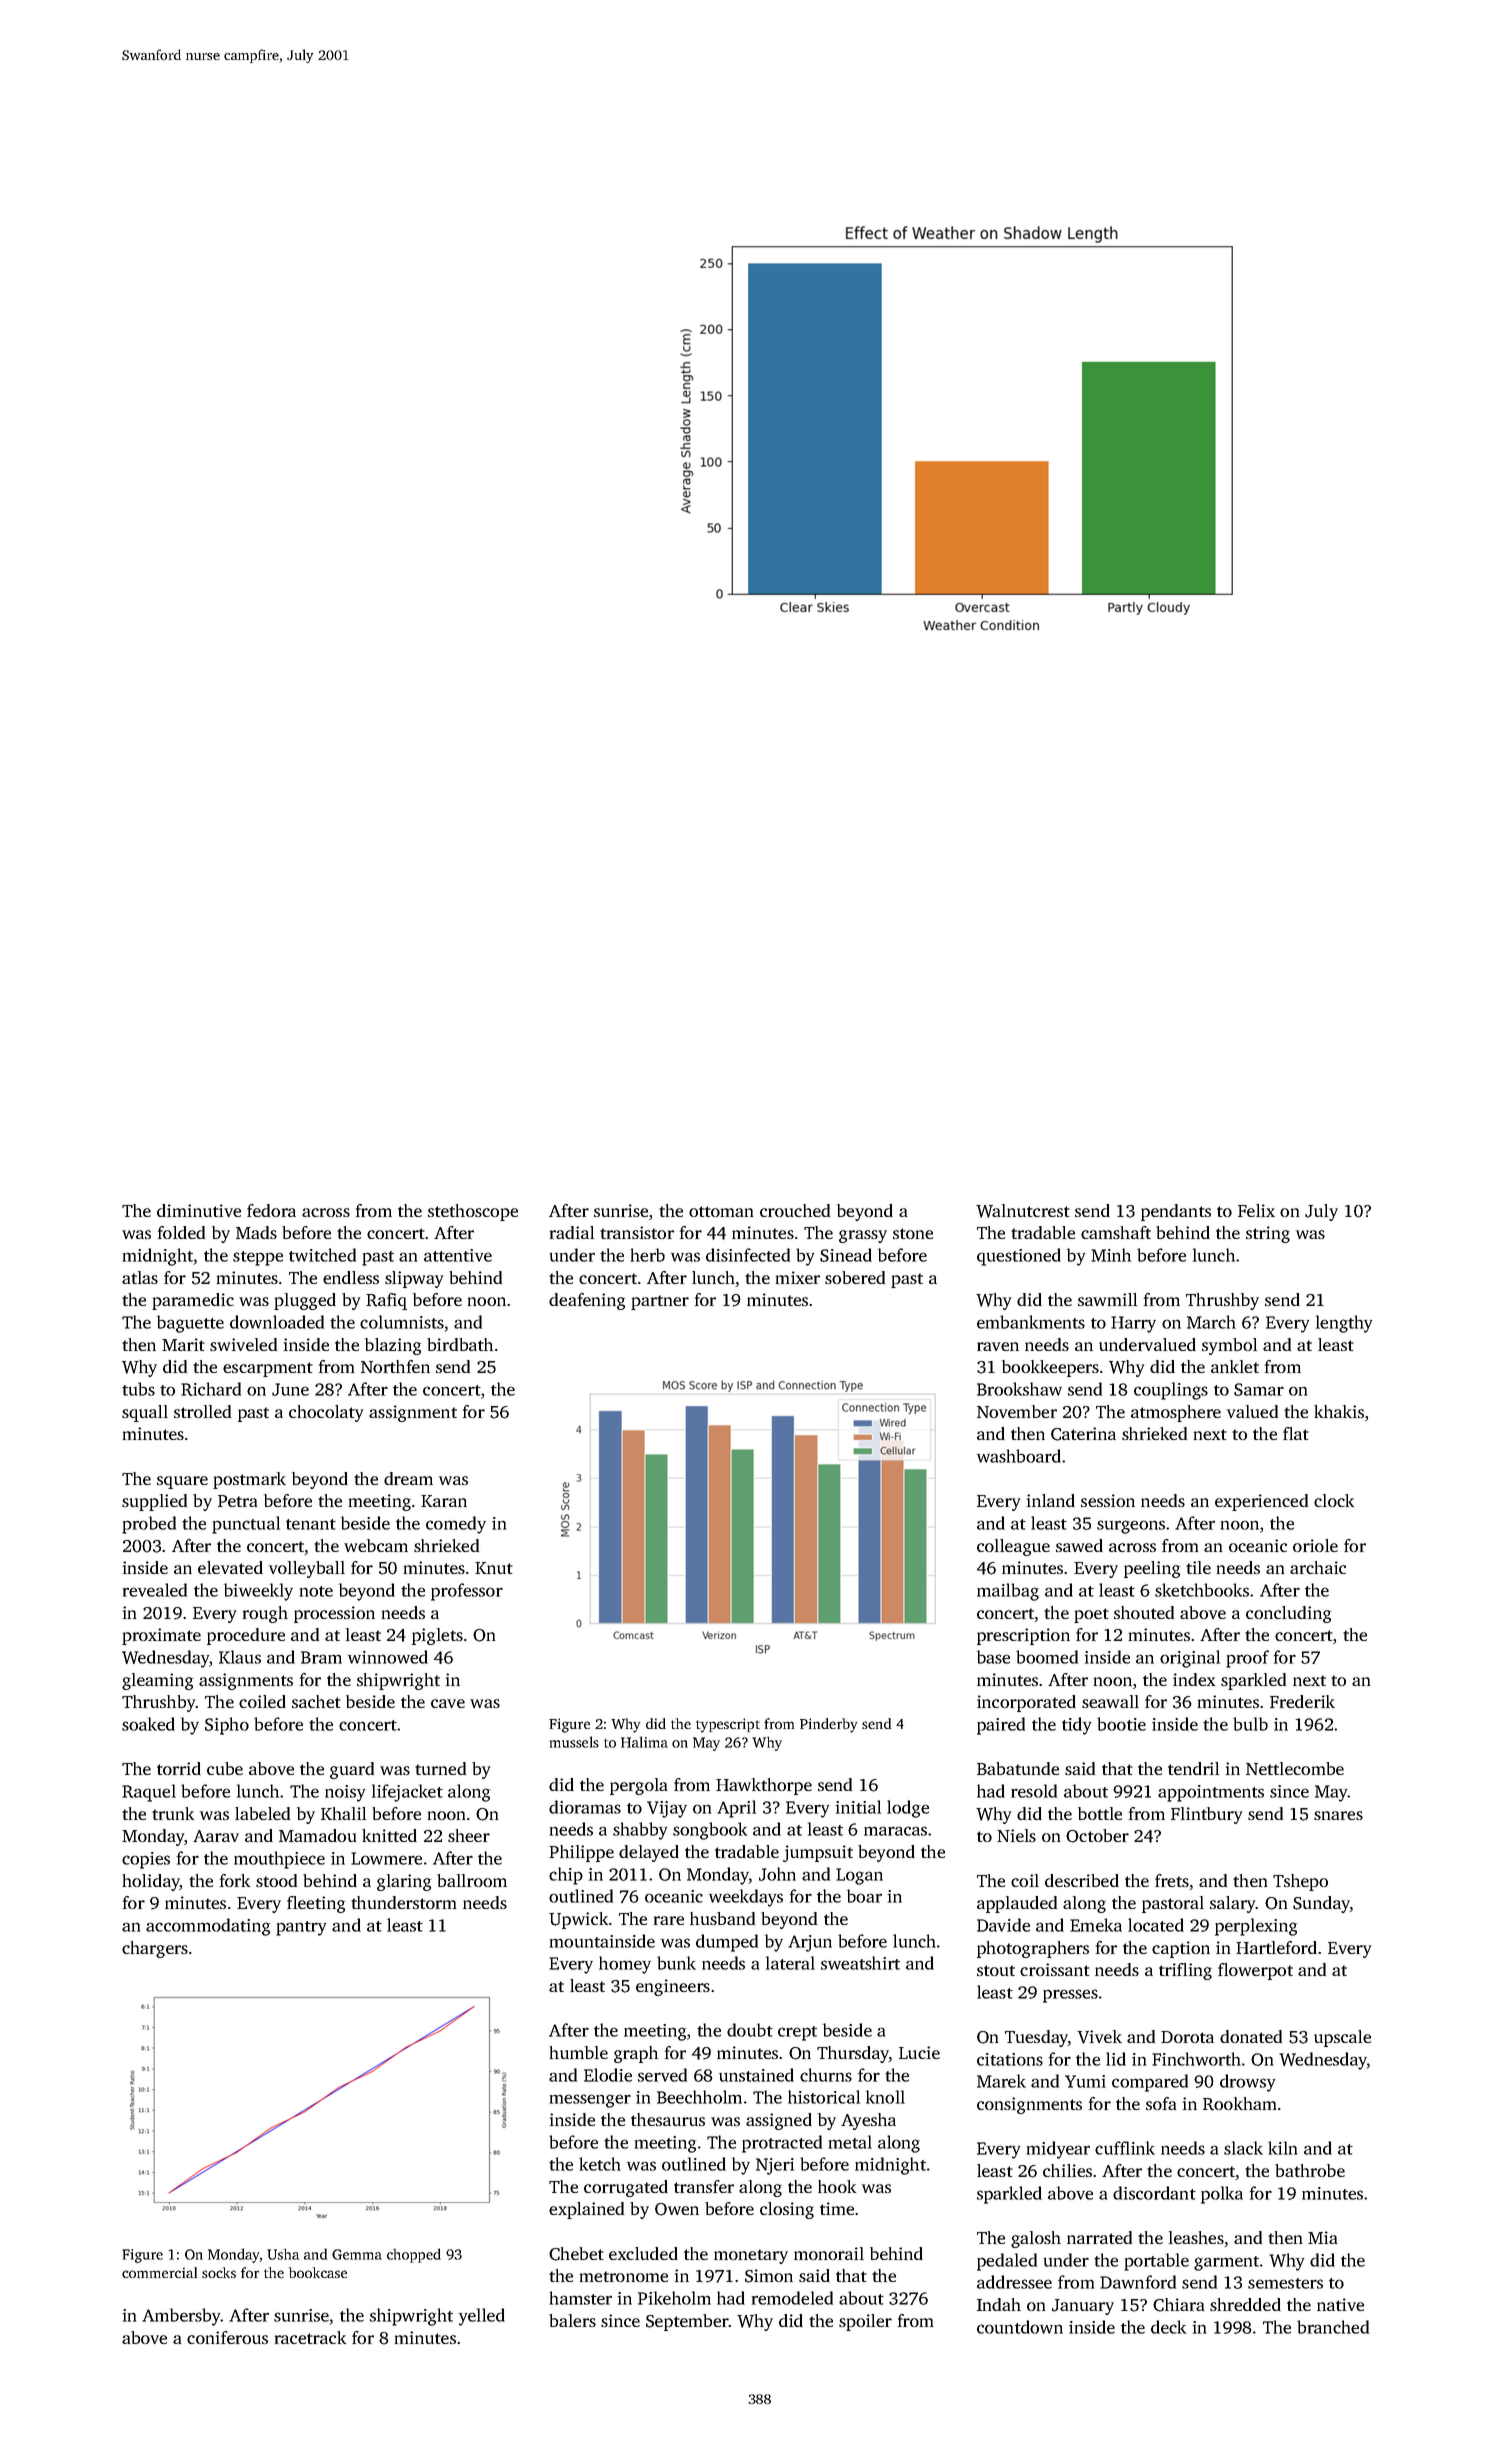 The image size is (1496, 2464). I want to click on branched, so click(1333, 2327).
